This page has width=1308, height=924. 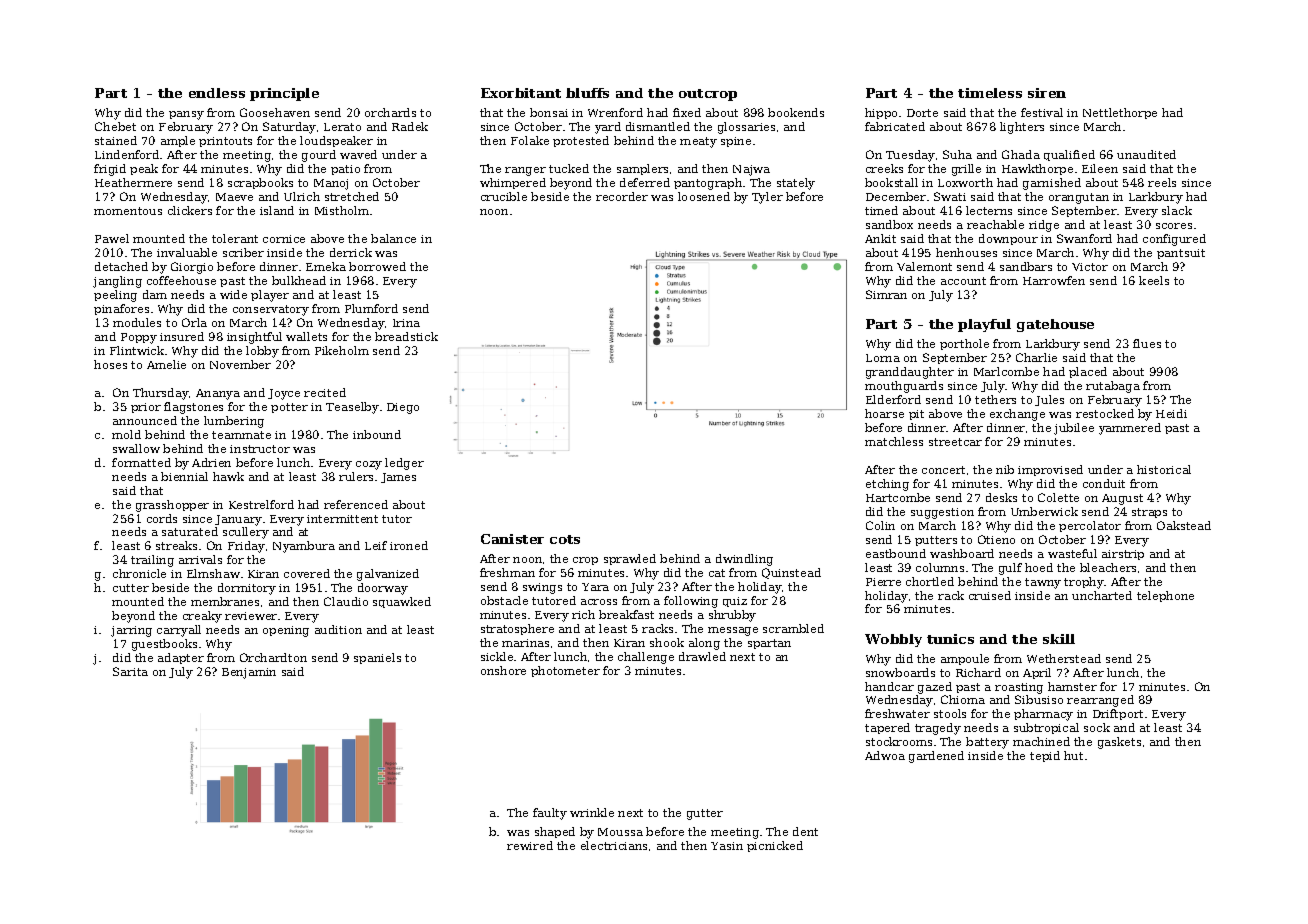 I want to click on Heidi, so click(x=1171, y=413).
